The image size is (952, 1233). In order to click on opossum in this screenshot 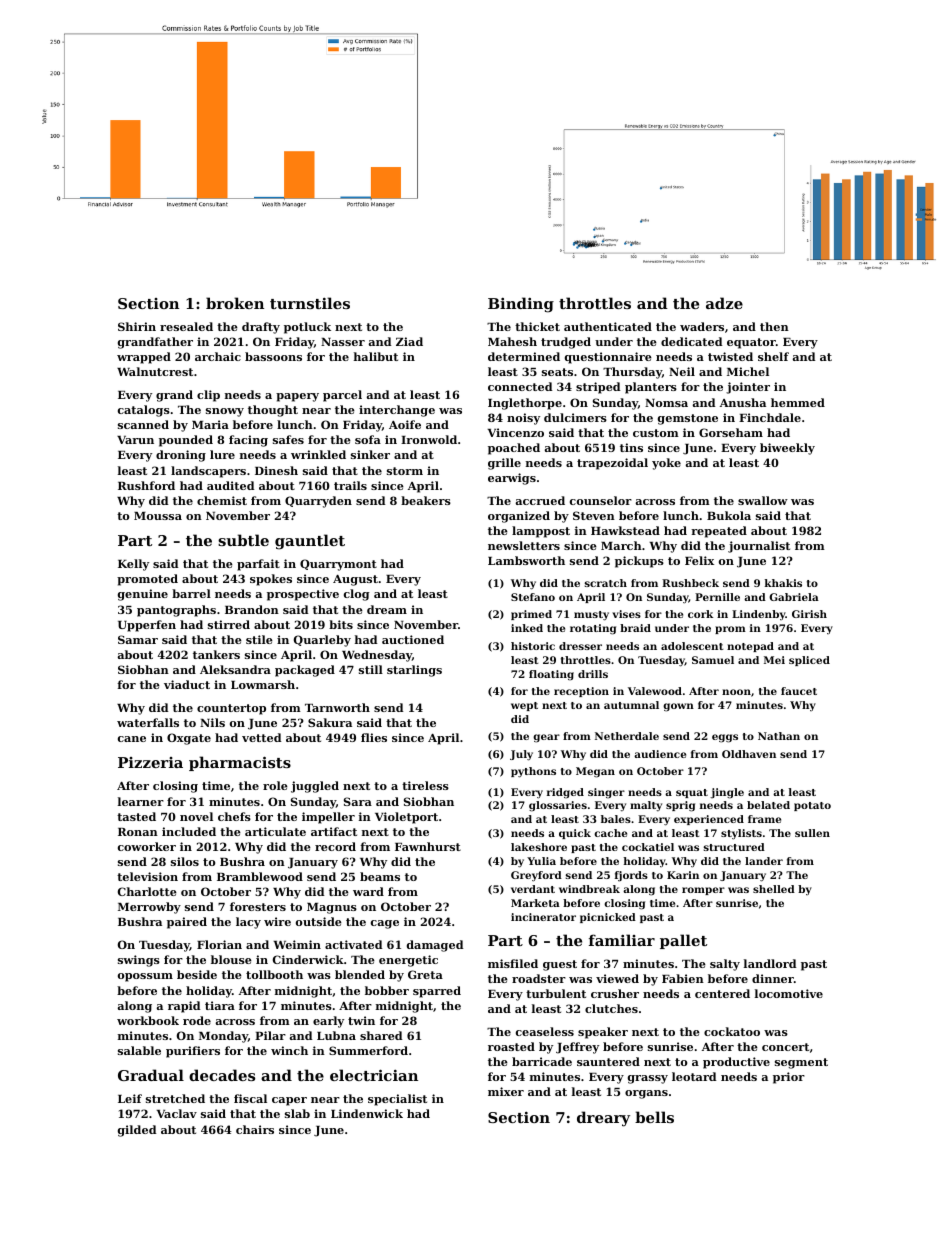, I will do `click(145, 977)`.
